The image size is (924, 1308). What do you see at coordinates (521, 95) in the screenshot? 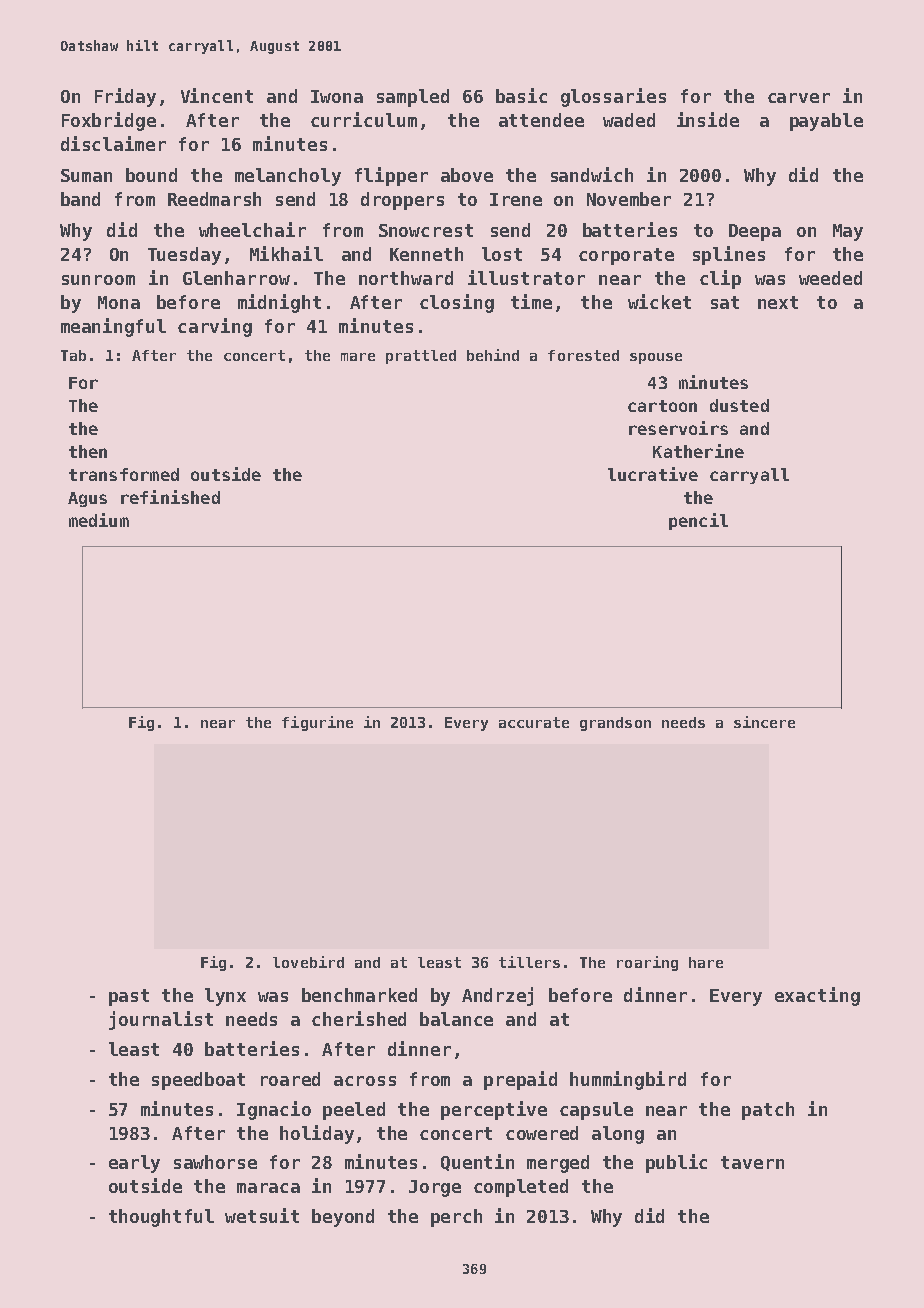
I see `basic` at bounding box center [521, 95].
